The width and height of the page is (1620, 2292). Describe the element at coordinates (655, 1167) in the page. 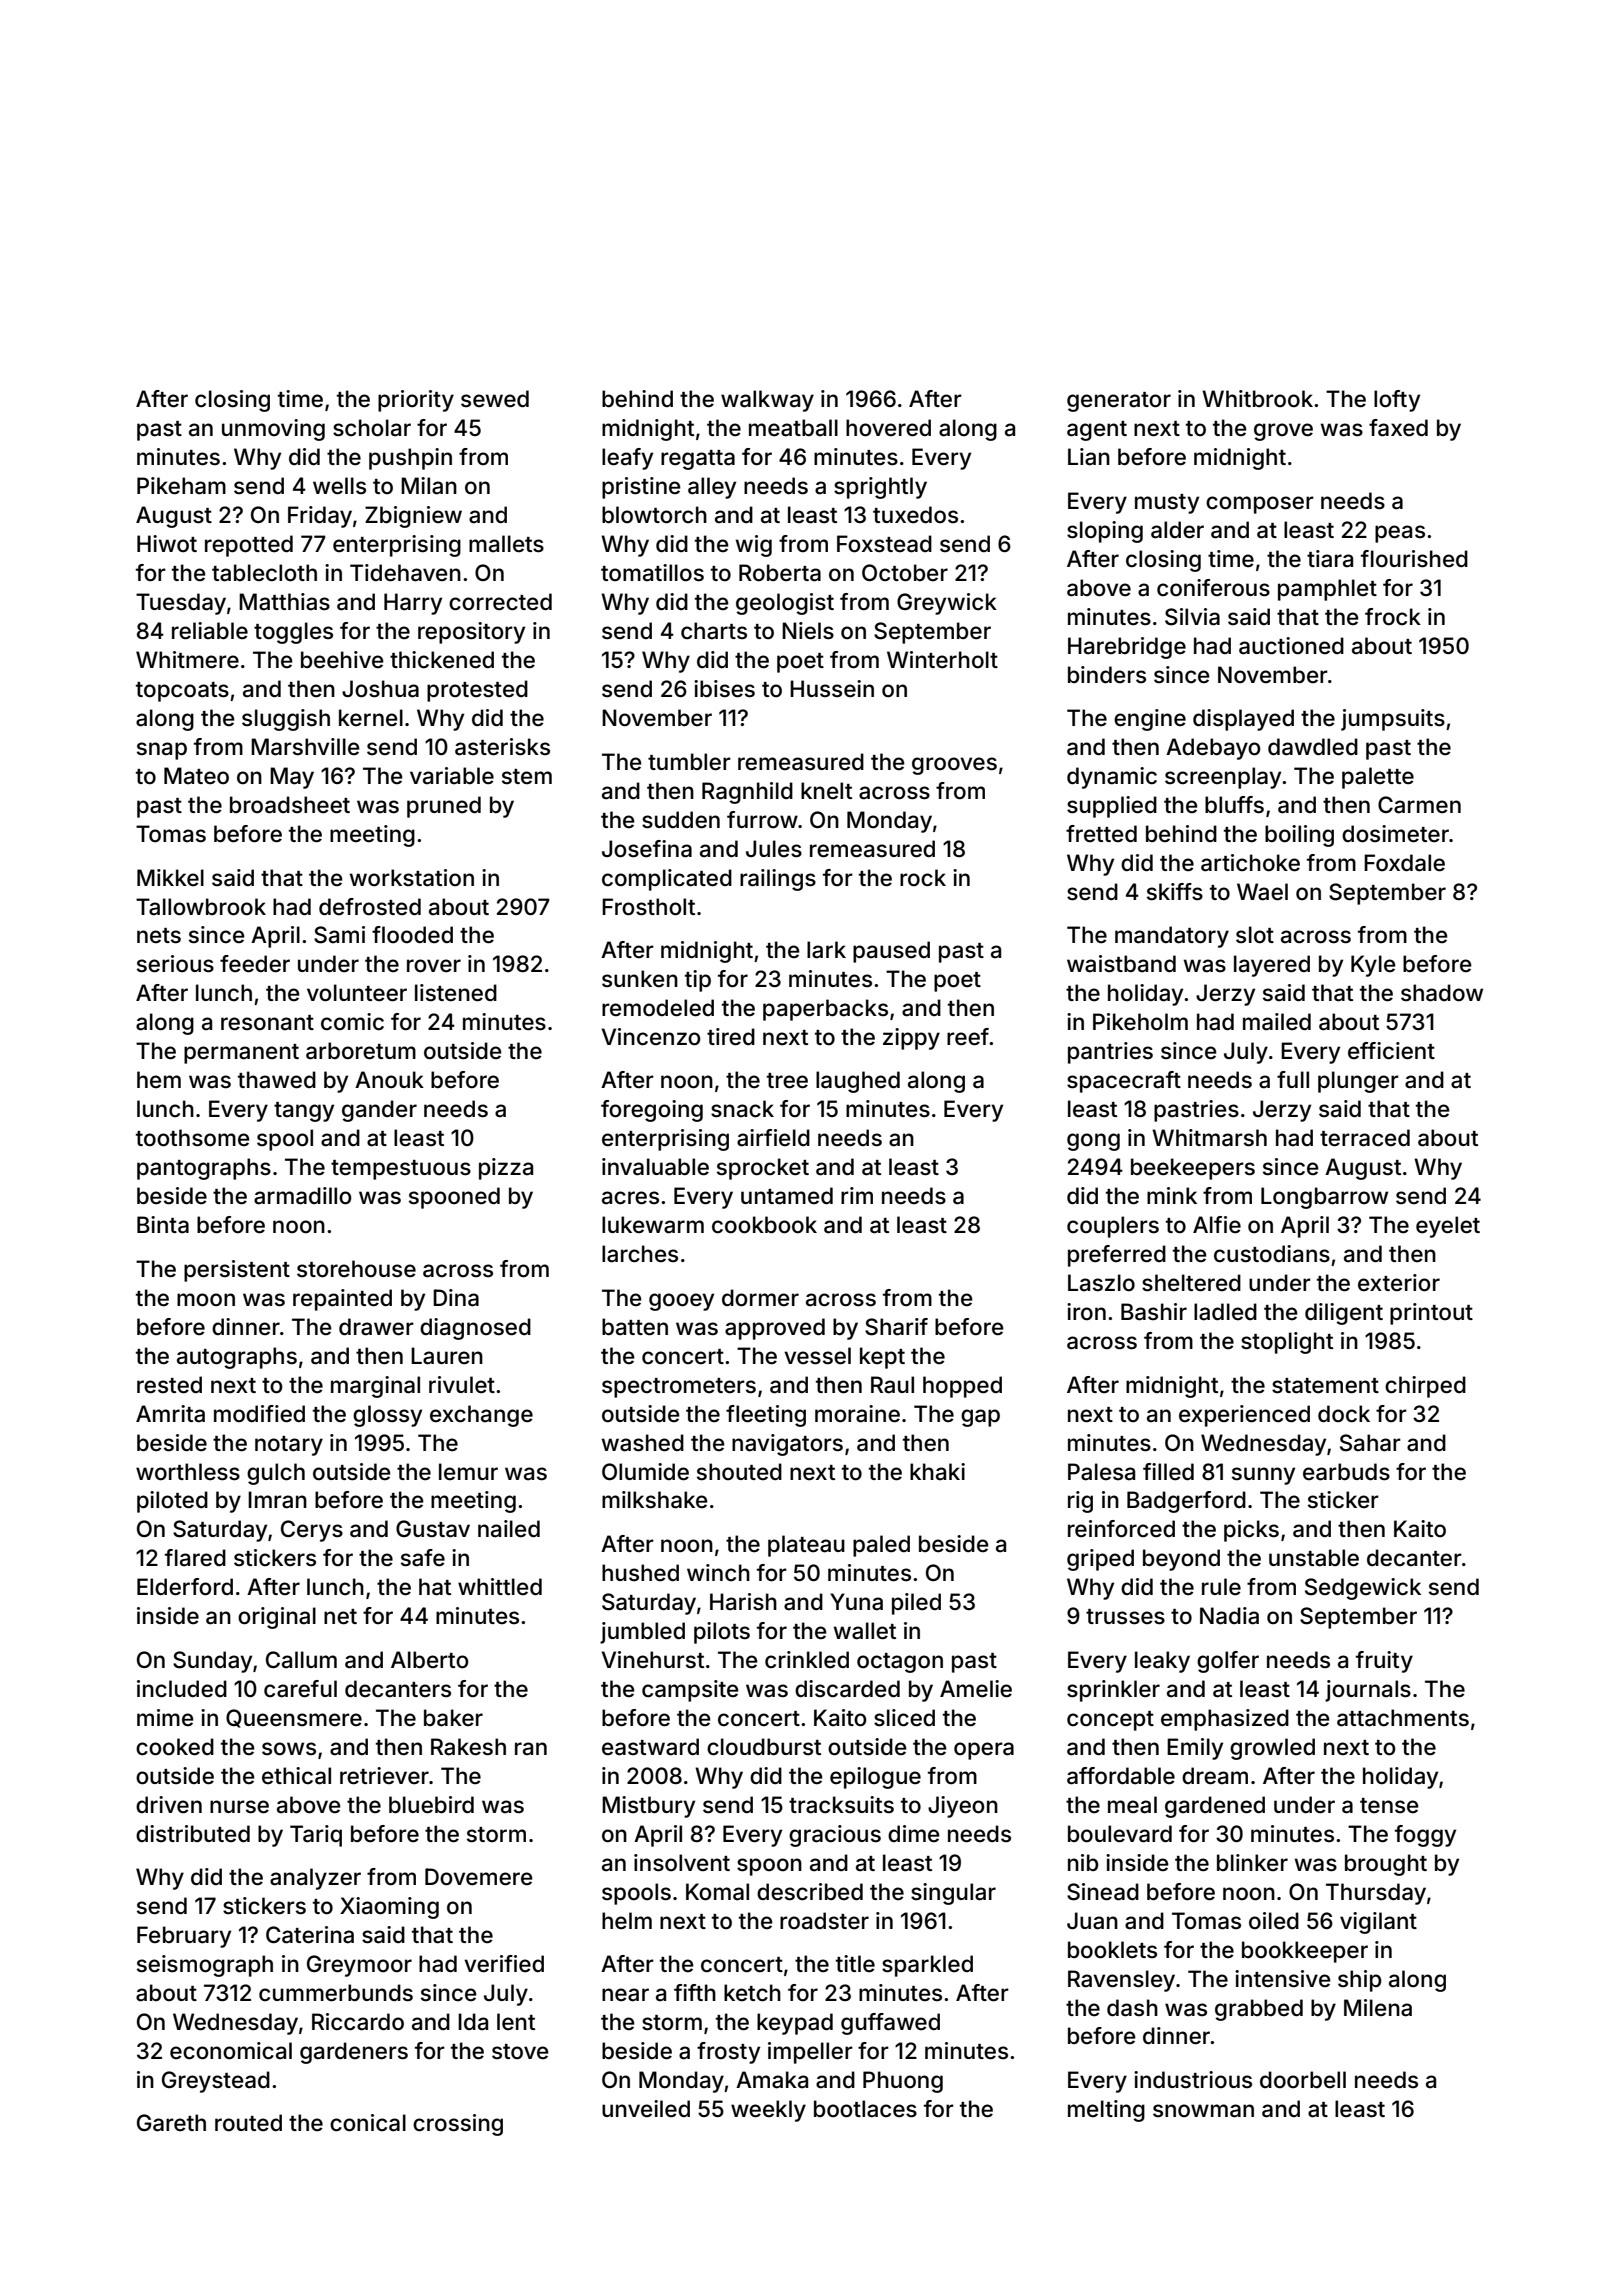

I see `invaluable` at that location.
